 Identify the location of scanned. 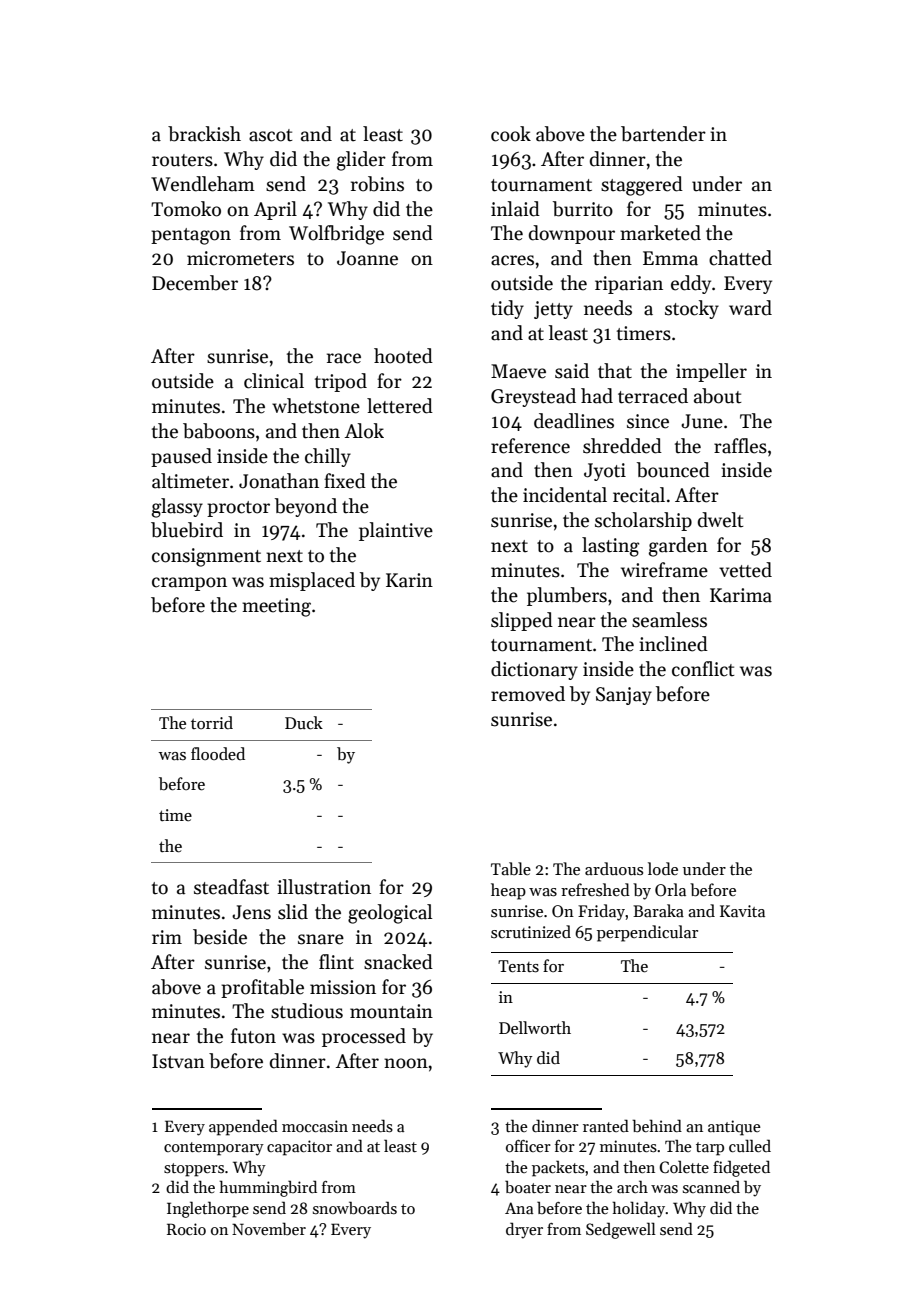
(711, 1186).
